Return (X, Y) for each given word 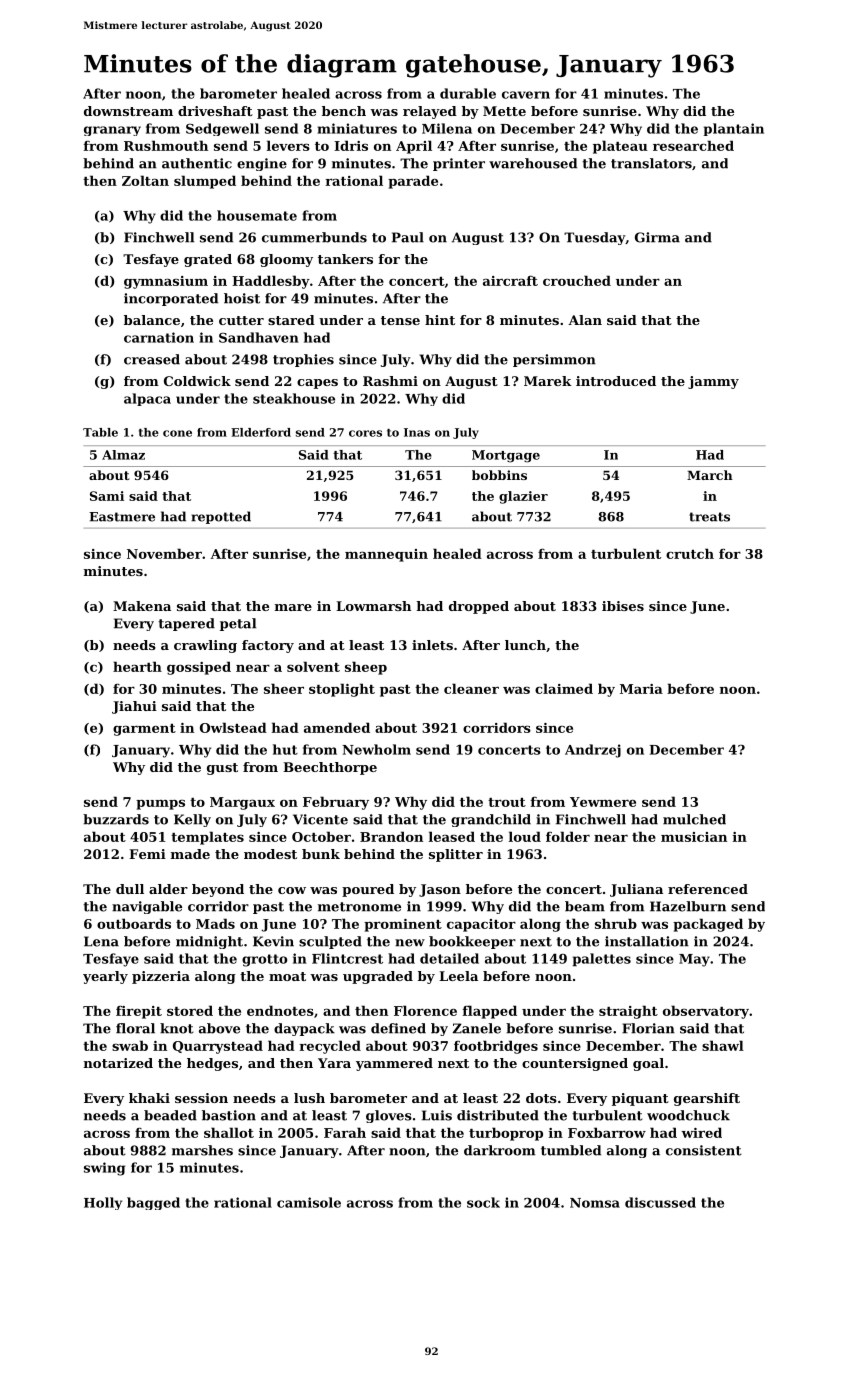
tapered (186, 624)
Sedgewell (222, 129)
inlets (432, 645)
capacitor (481, 925)
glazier (523, 497)
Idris (351, 145)
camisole (309, 1202)
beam (585, 906)
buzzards (116, 819)
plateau (620, 147)
